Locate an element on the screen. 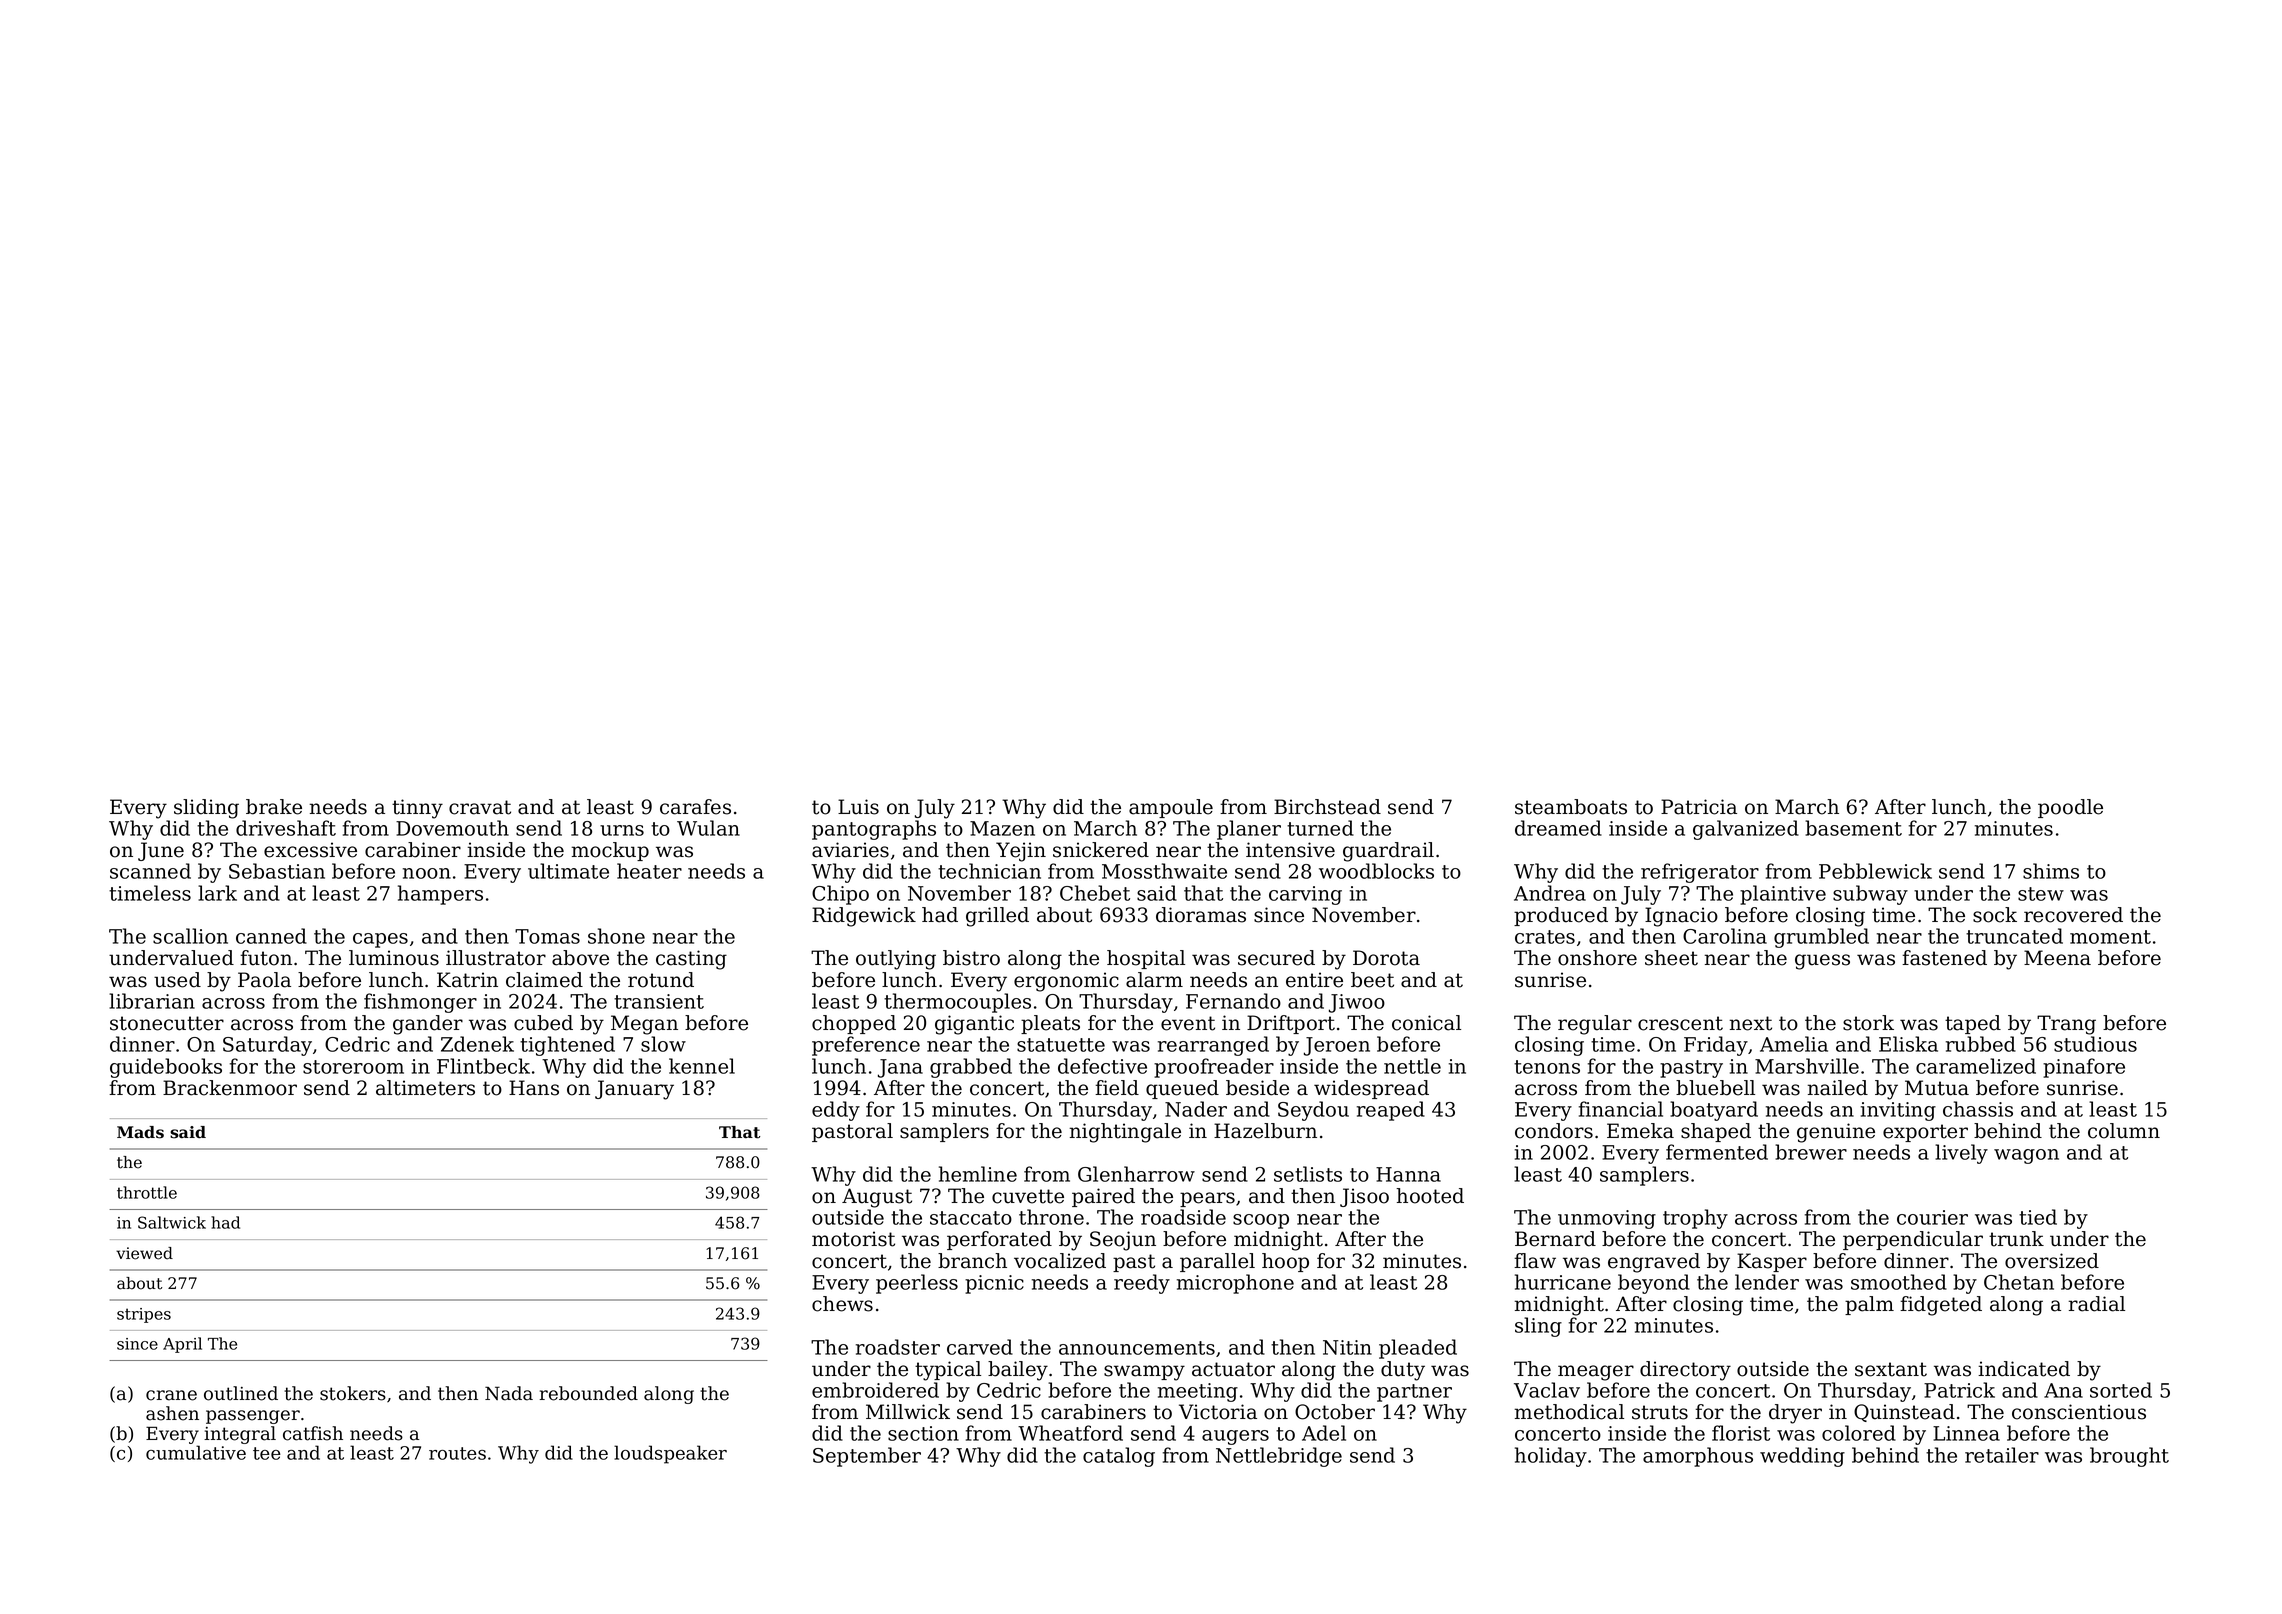  cravat is located at coordinates (480, 807).
